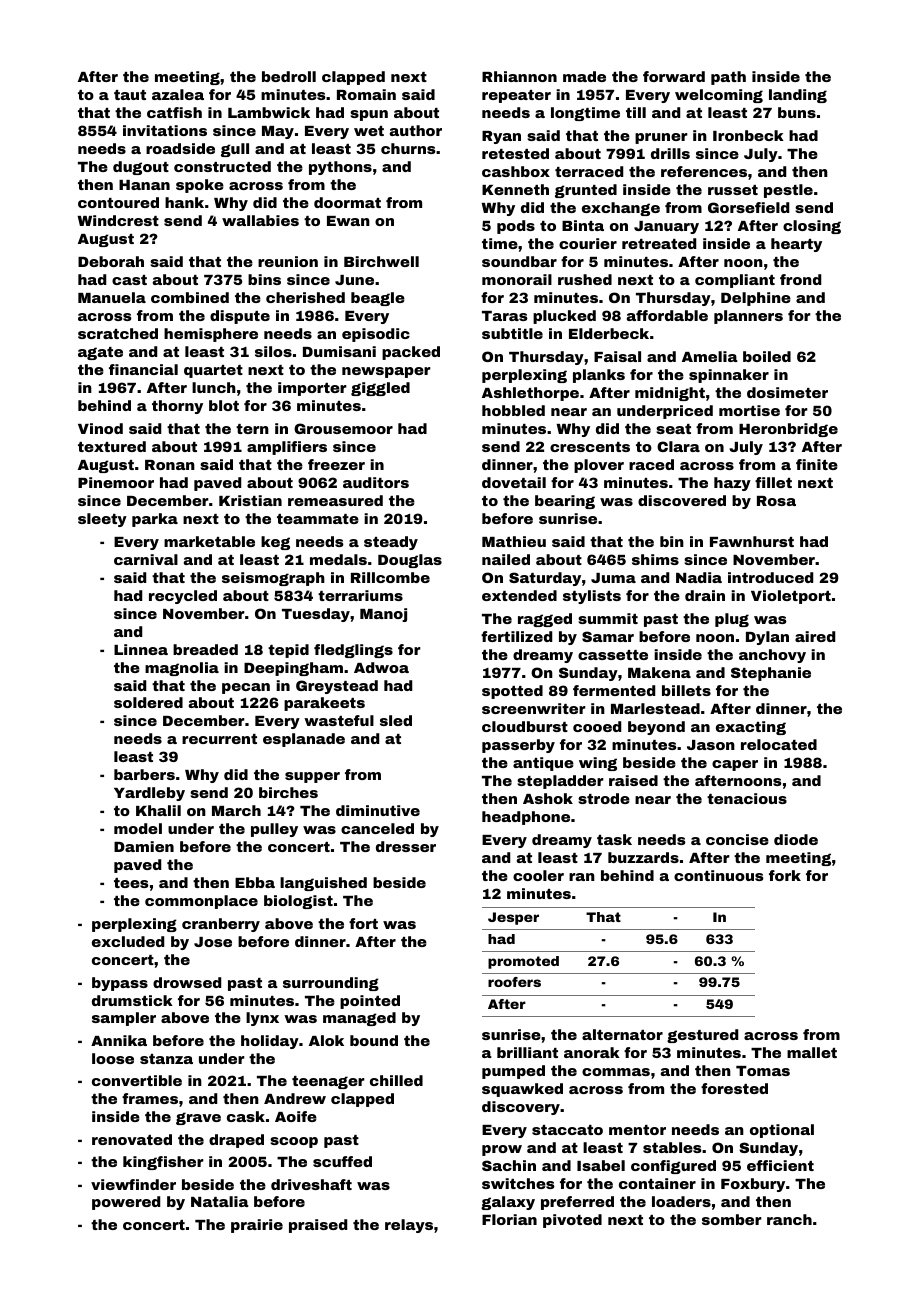  What do you see at coordinates (278, 132) in the document?
I see `May` at bounding box center [278, 132].
